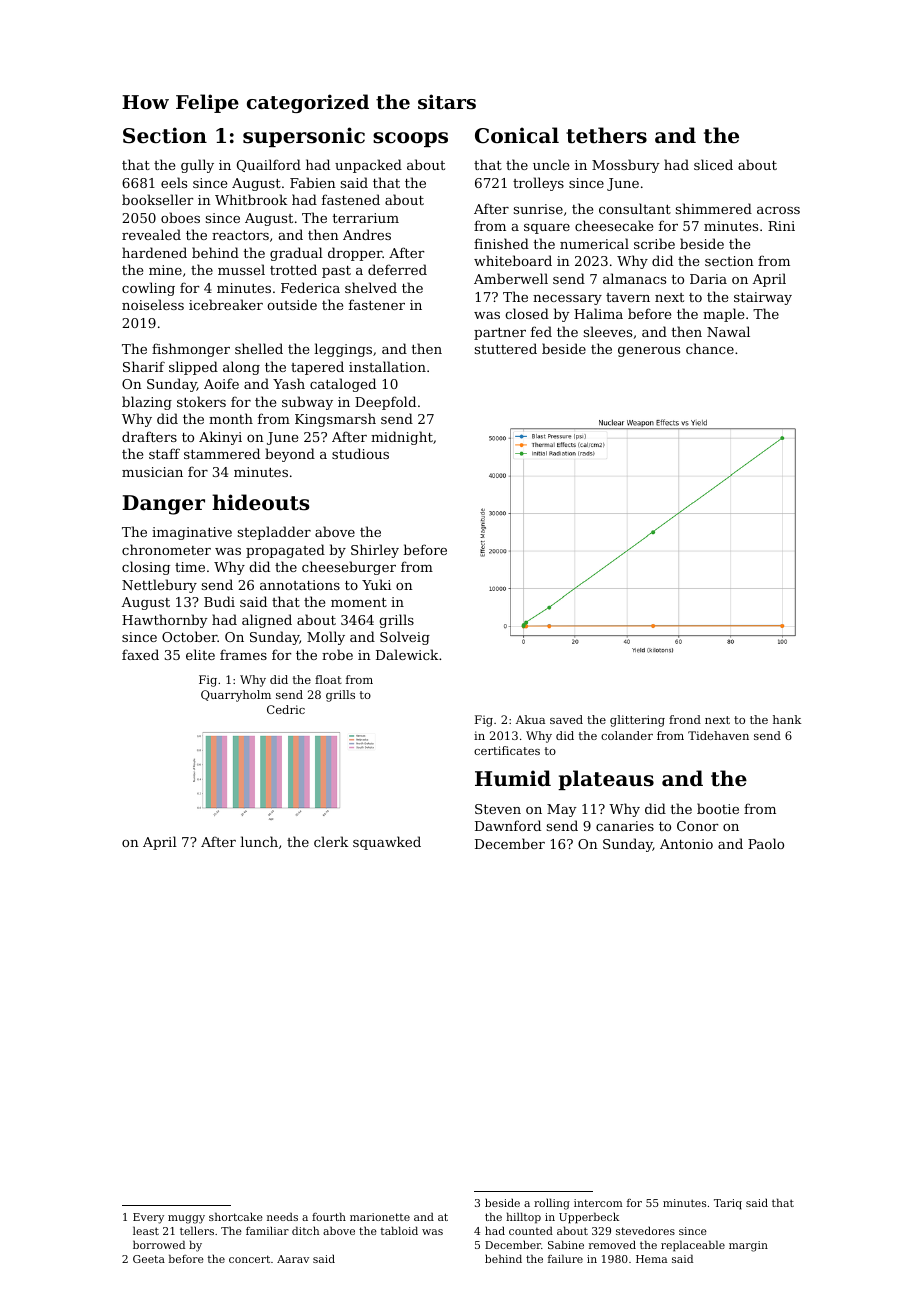 The image size is (924, 1308). I want to click on faxed, so click(140, 654).
